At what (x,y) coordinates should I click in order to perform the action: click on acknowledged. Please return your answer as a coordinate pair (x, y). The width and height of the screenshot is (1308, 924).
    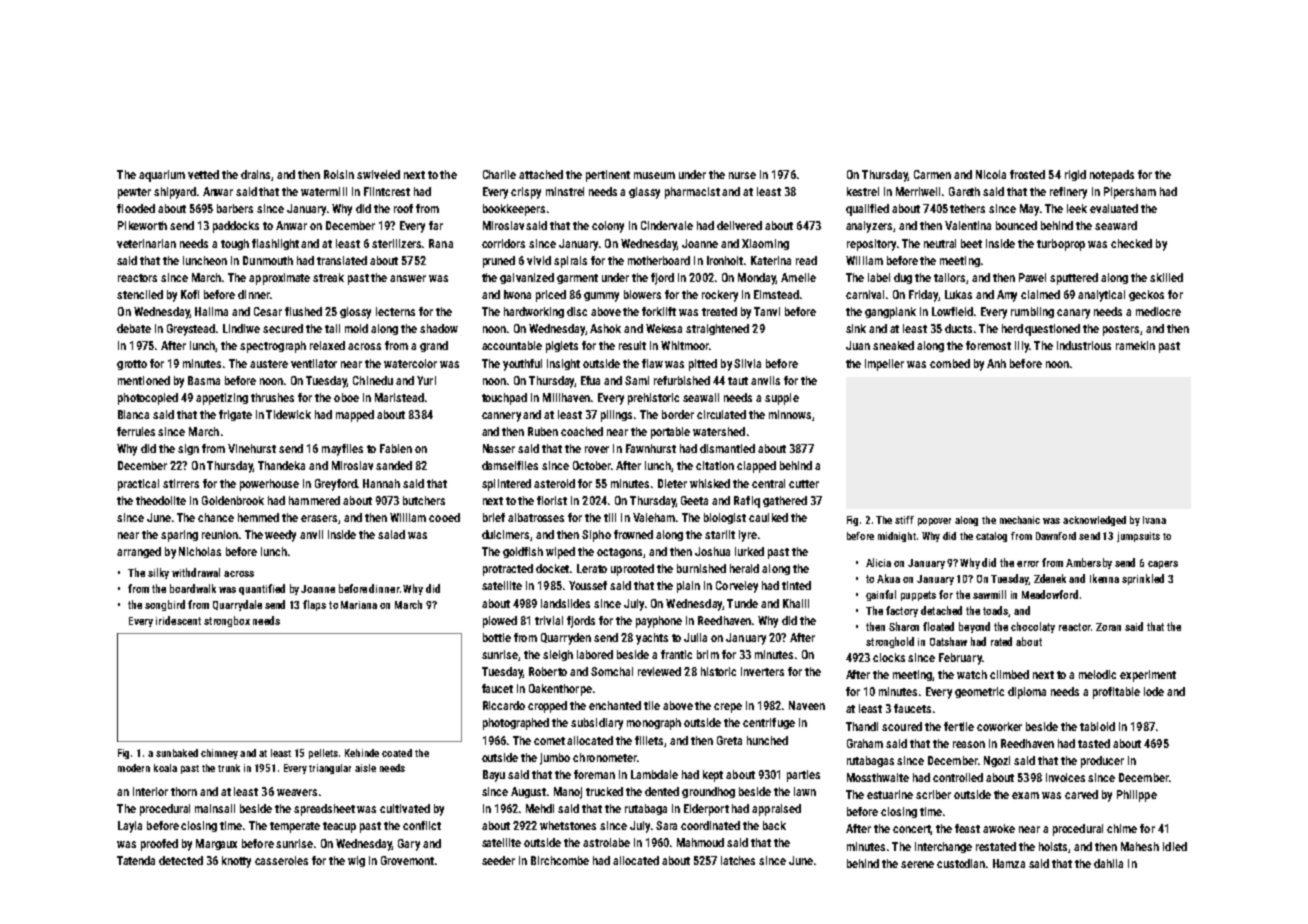
    Looking at the image, I should click on (1094, 521).
